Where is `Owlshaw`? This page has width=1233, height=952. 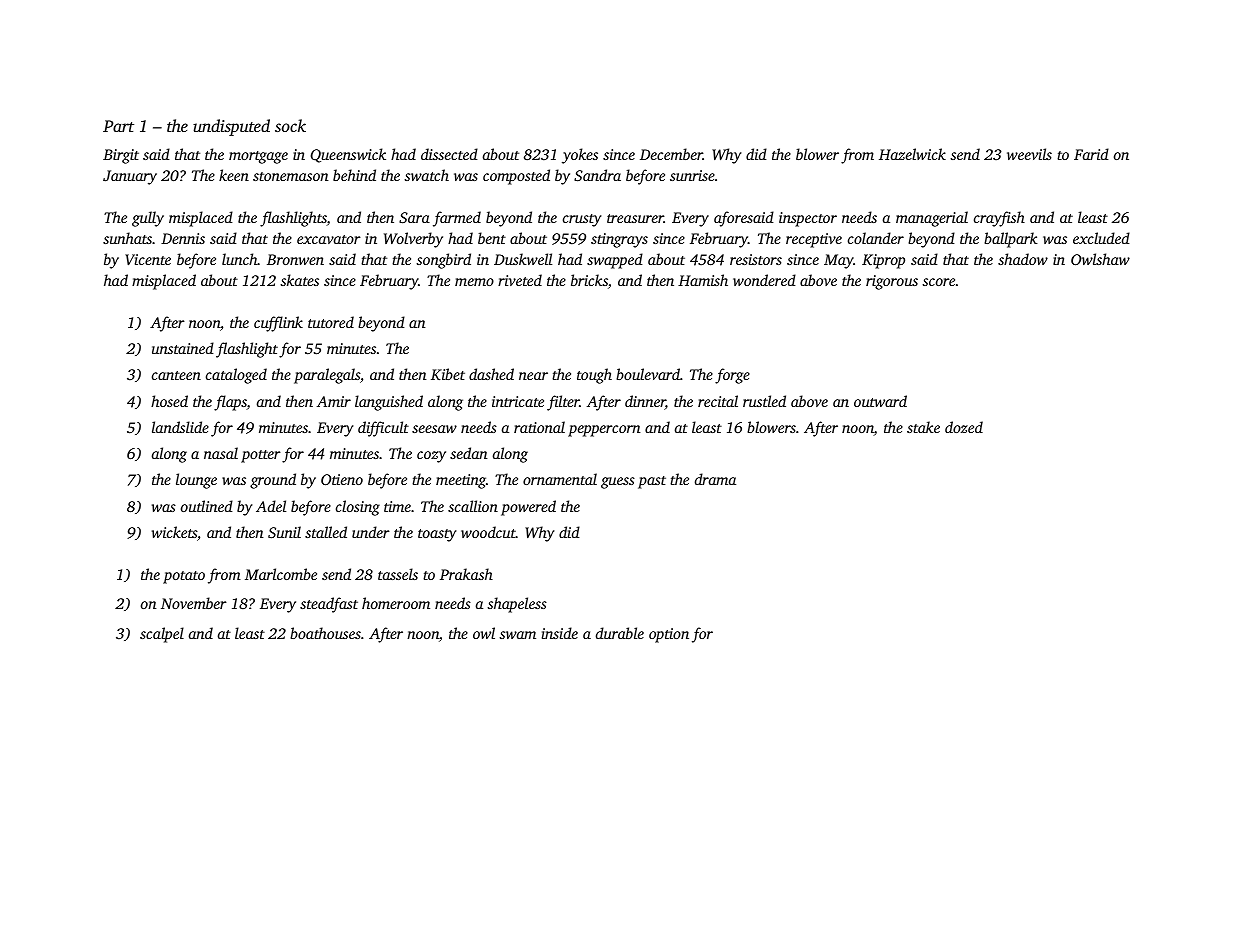 Owlshaw is located at coordinates (1100, 259).
